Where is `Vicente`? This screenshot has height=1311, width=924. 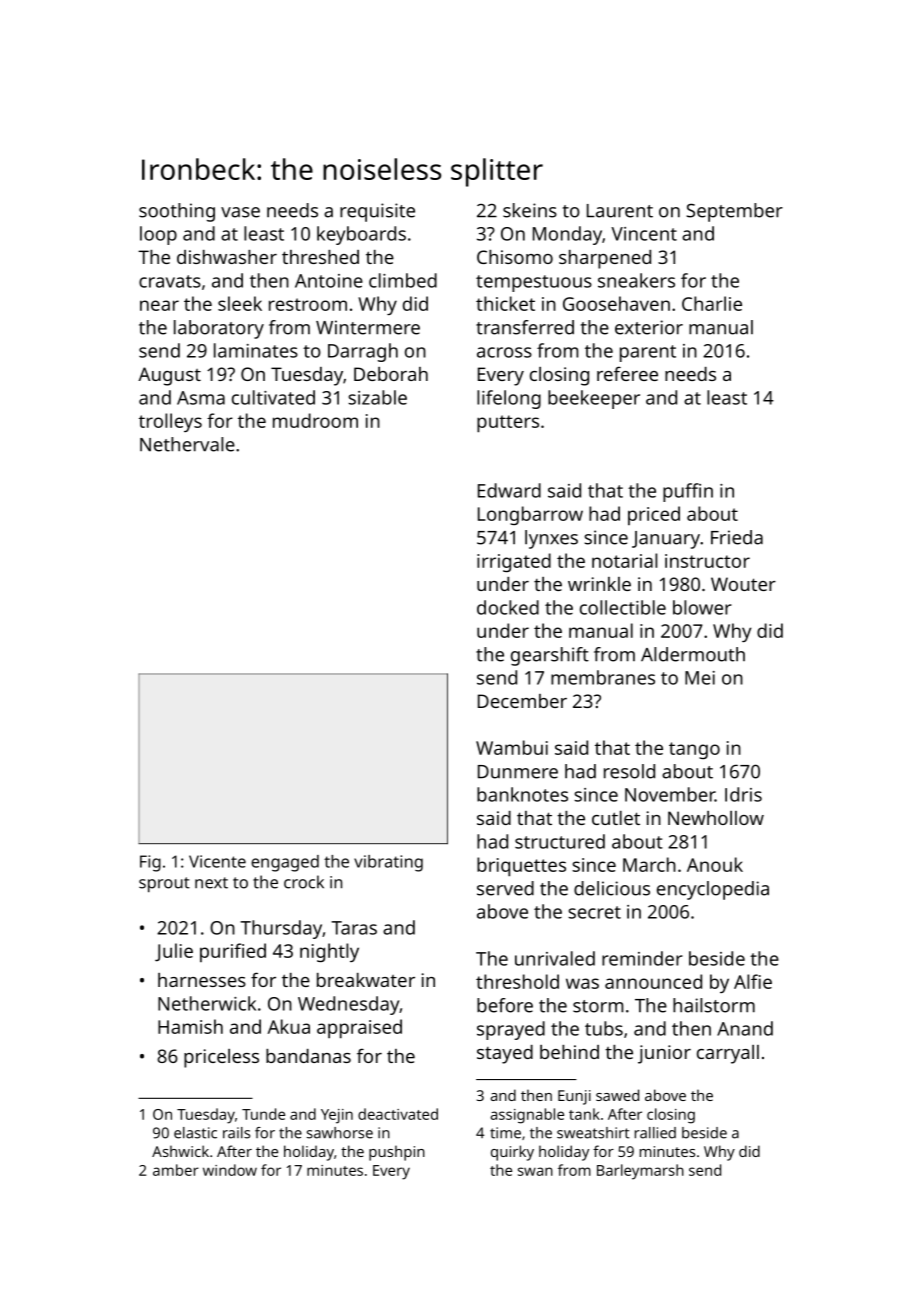
Vicente is located at coordinates (217, 861).
